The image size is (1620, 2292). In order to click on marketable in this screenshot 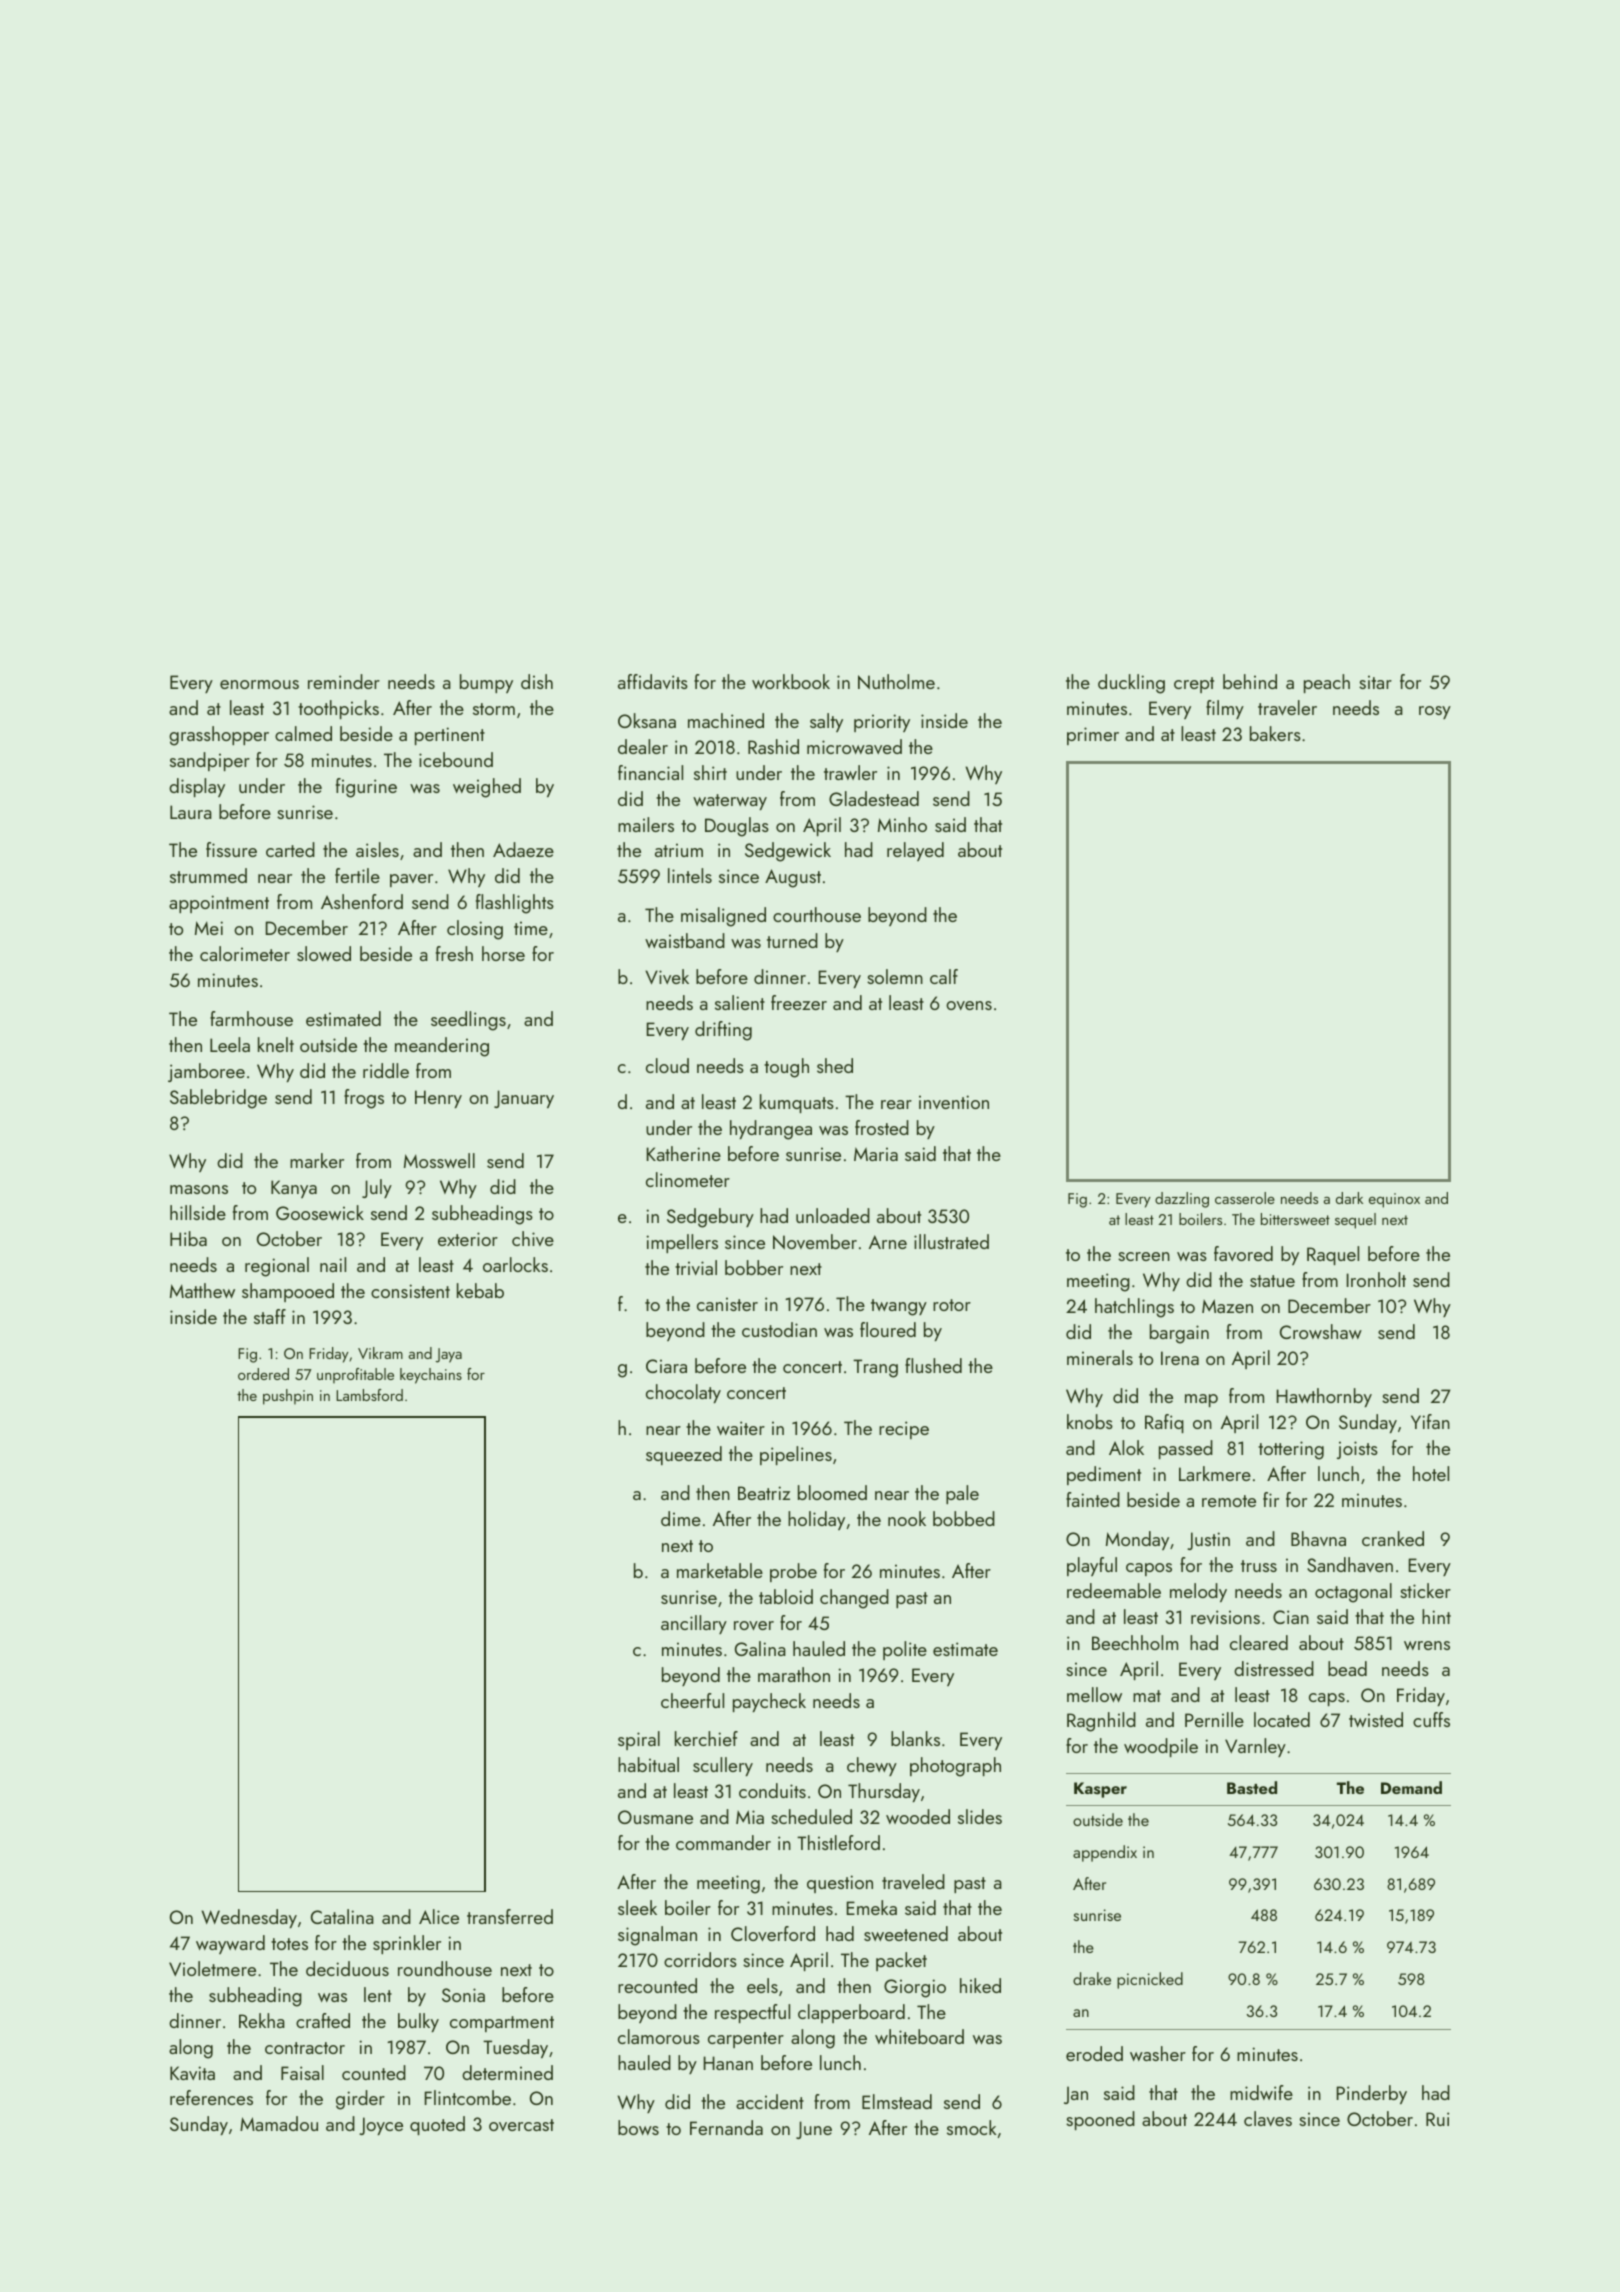, I will do `click(720, 1570)`.
